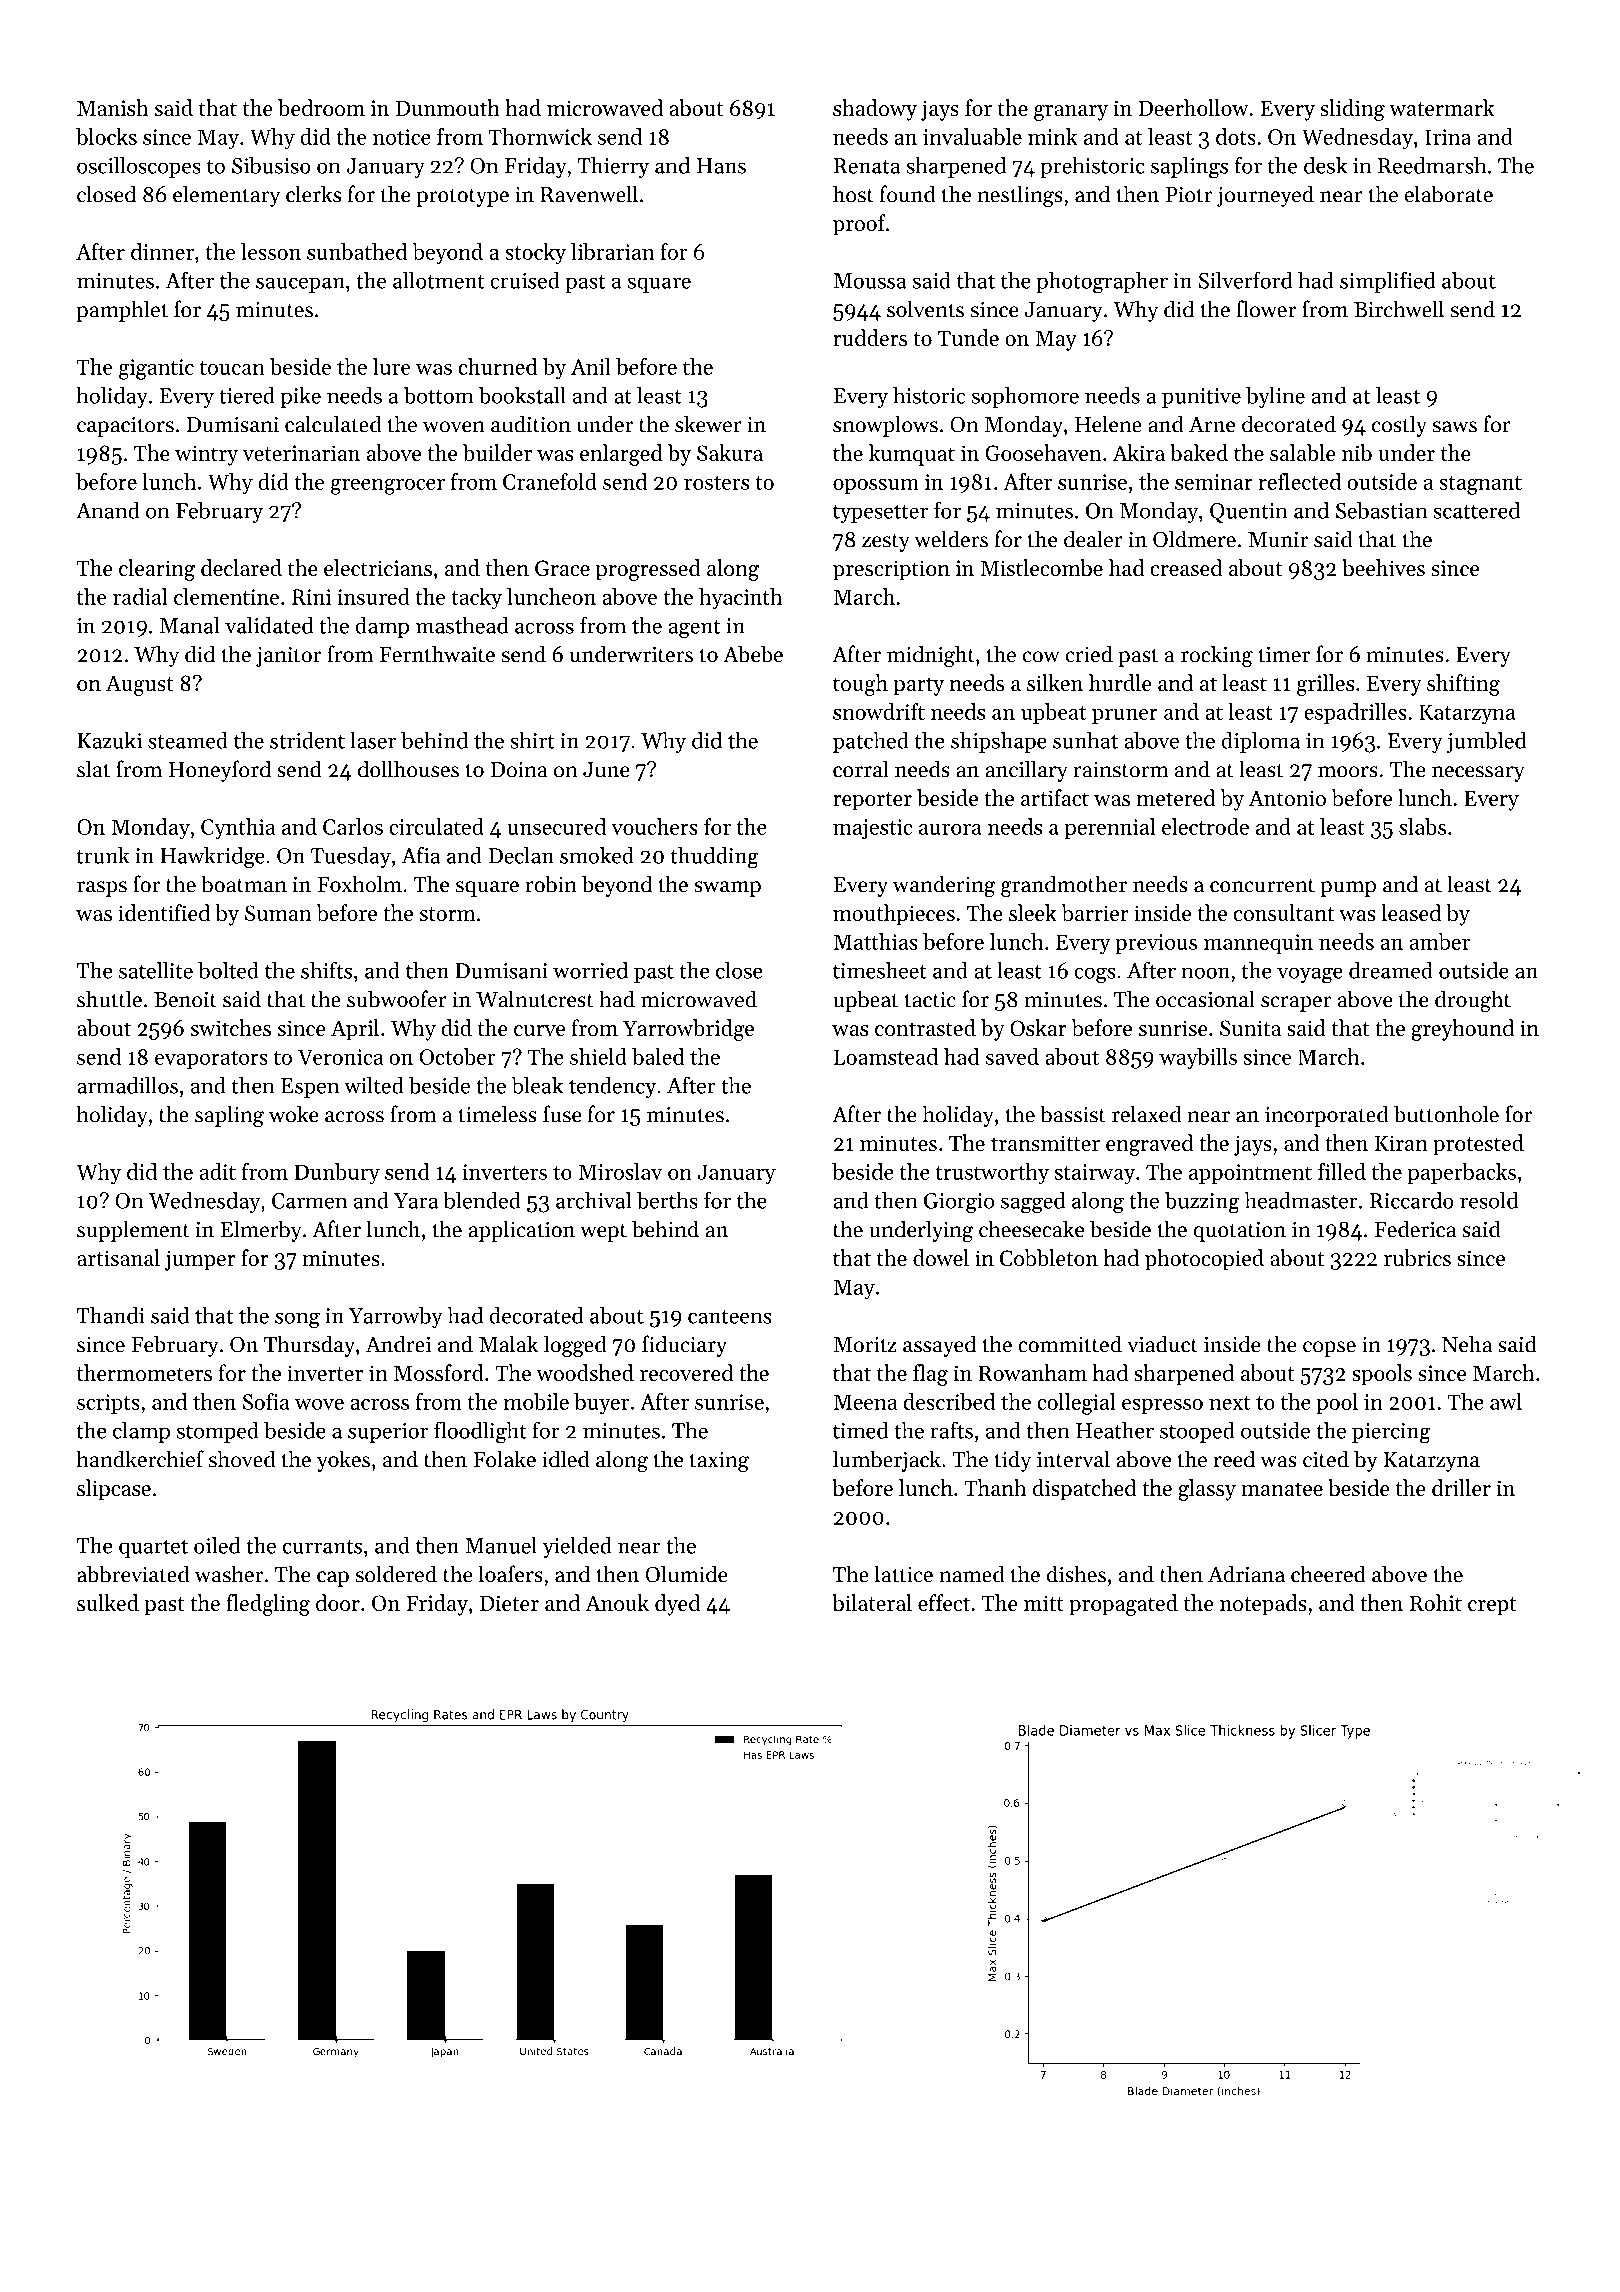 The width and height of the image is (1620, 2292). What do you see at coordinates (944, 1602) in the image?
I see `effect` at bounding box center [944, 1602].
